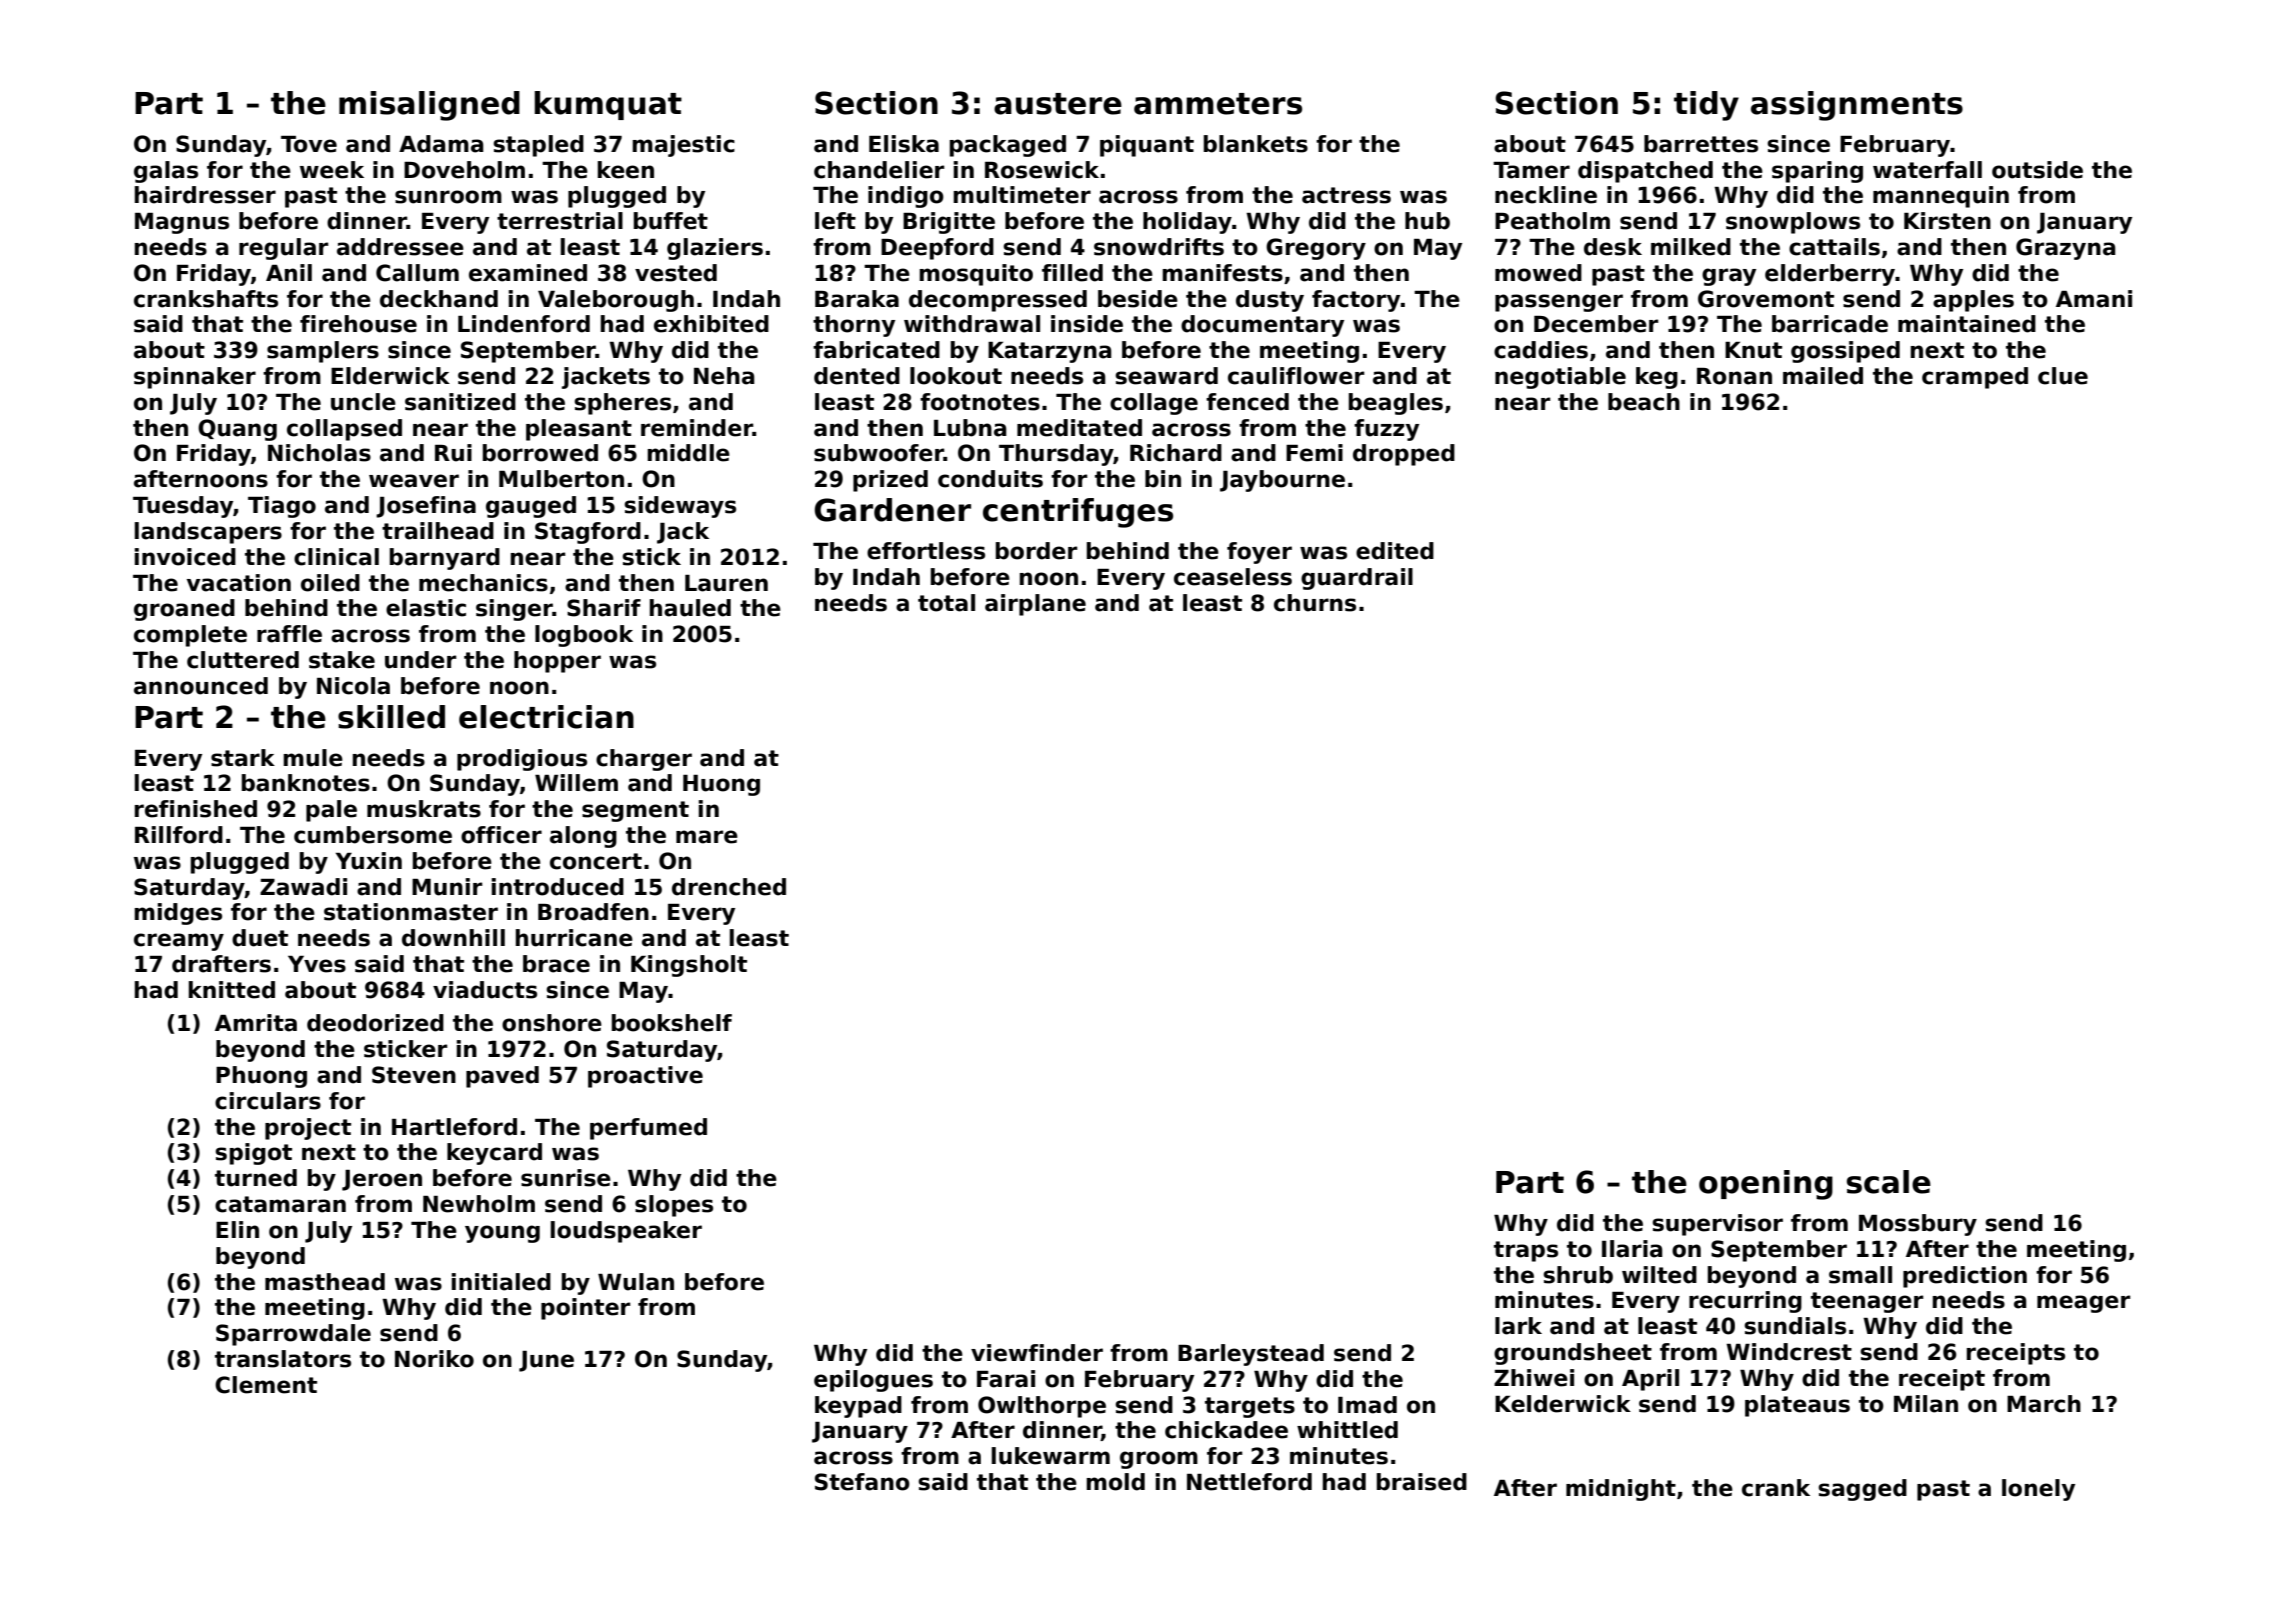  What do you see at coordinates (546, 1361) in the screenshot?
I see `June` at bounding box center [546, 1361].
